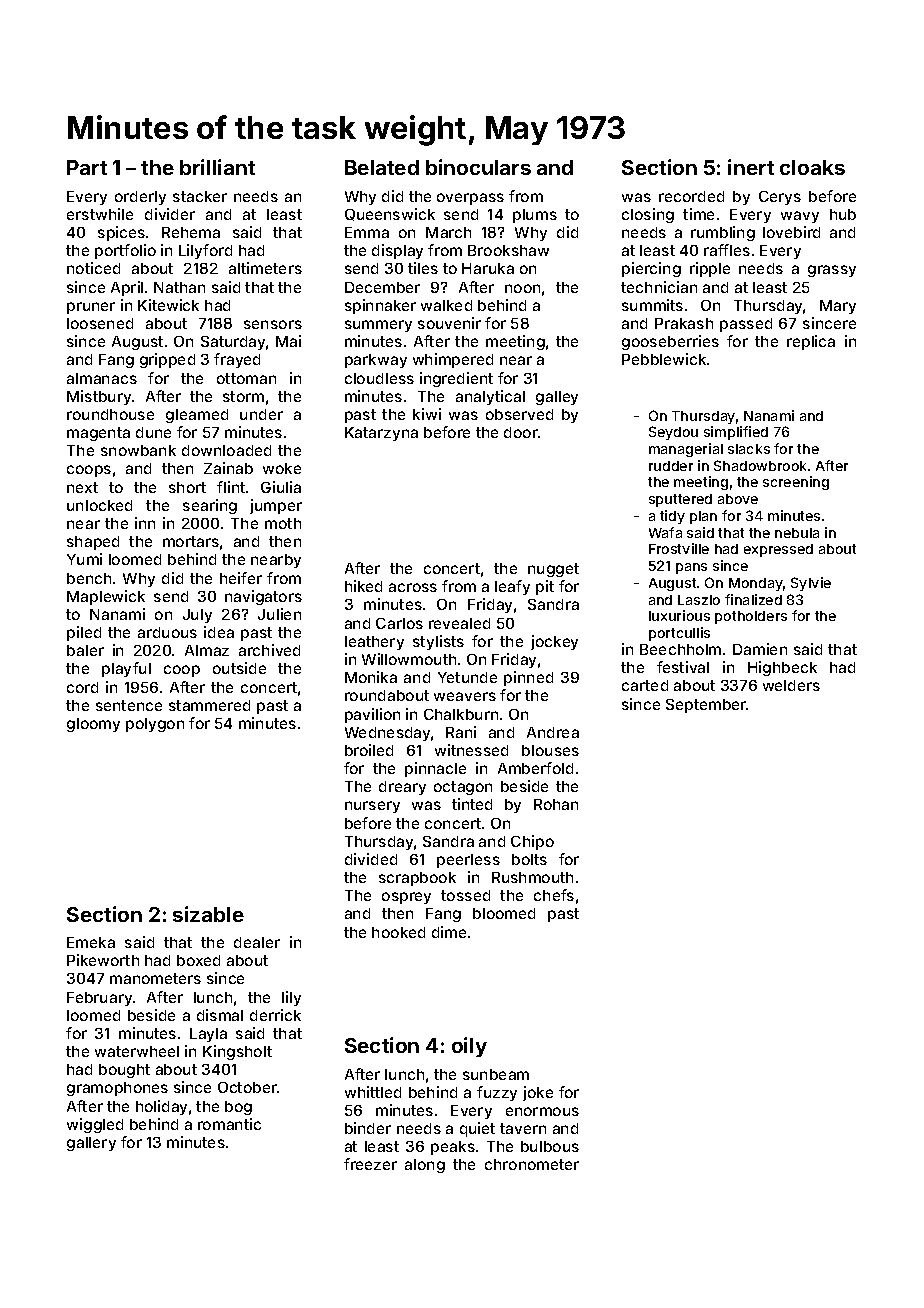 The image size is (924, 1308). What do you see at coordinates (387, 734) in the screenshot?
I see `Wednesday` at bounding box center [387, 734].
